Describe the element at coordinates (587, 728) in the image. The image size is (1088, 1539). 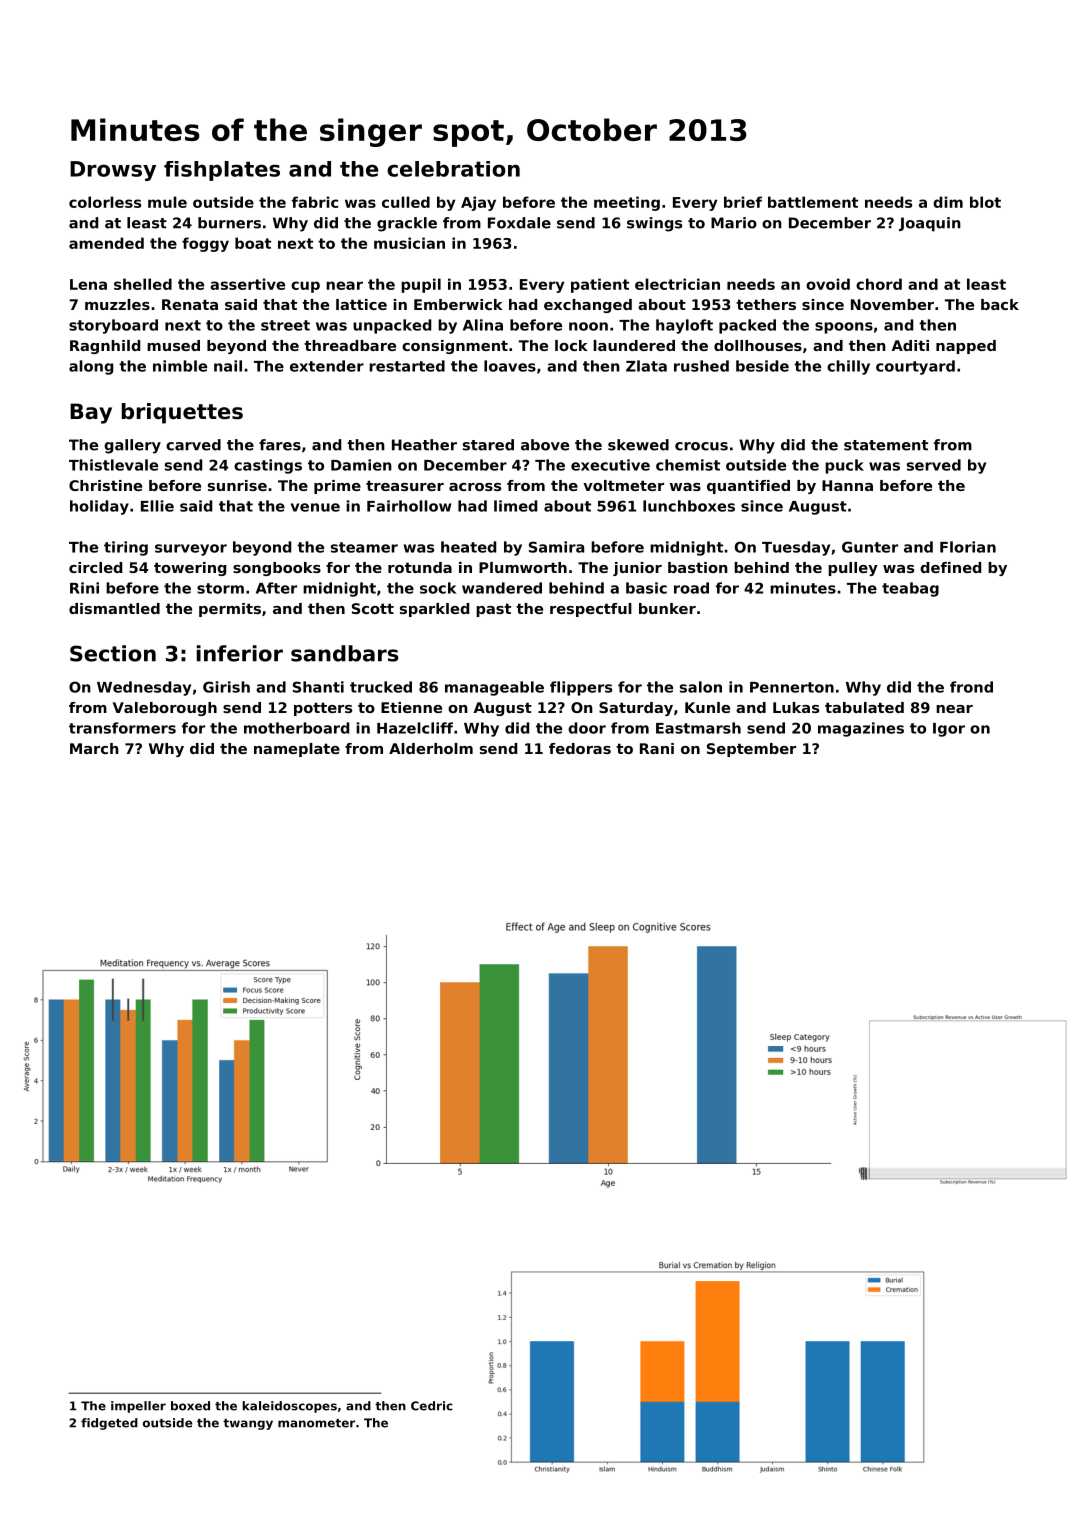
I see `door` at that location.
